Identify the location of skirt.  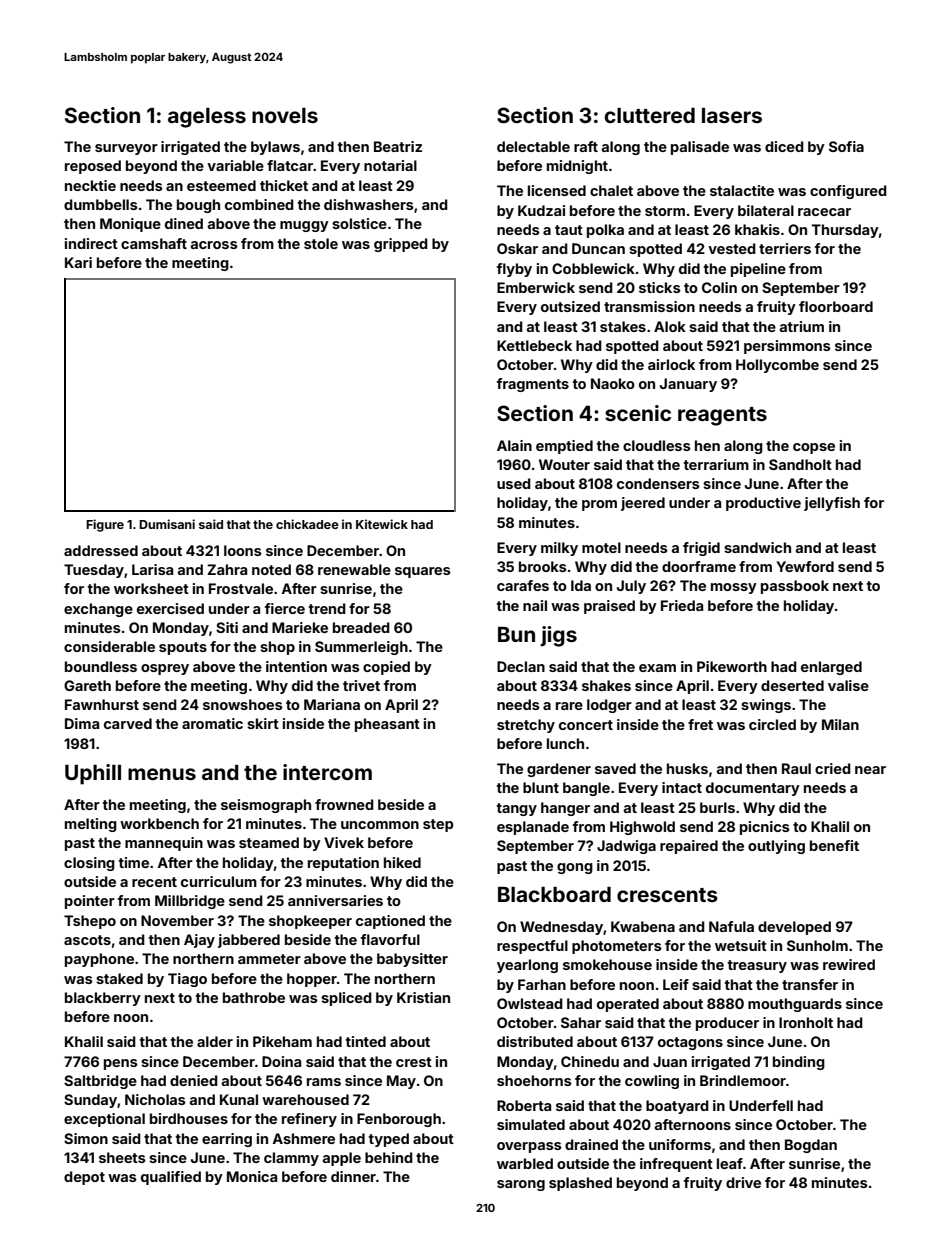
(263, 723).
